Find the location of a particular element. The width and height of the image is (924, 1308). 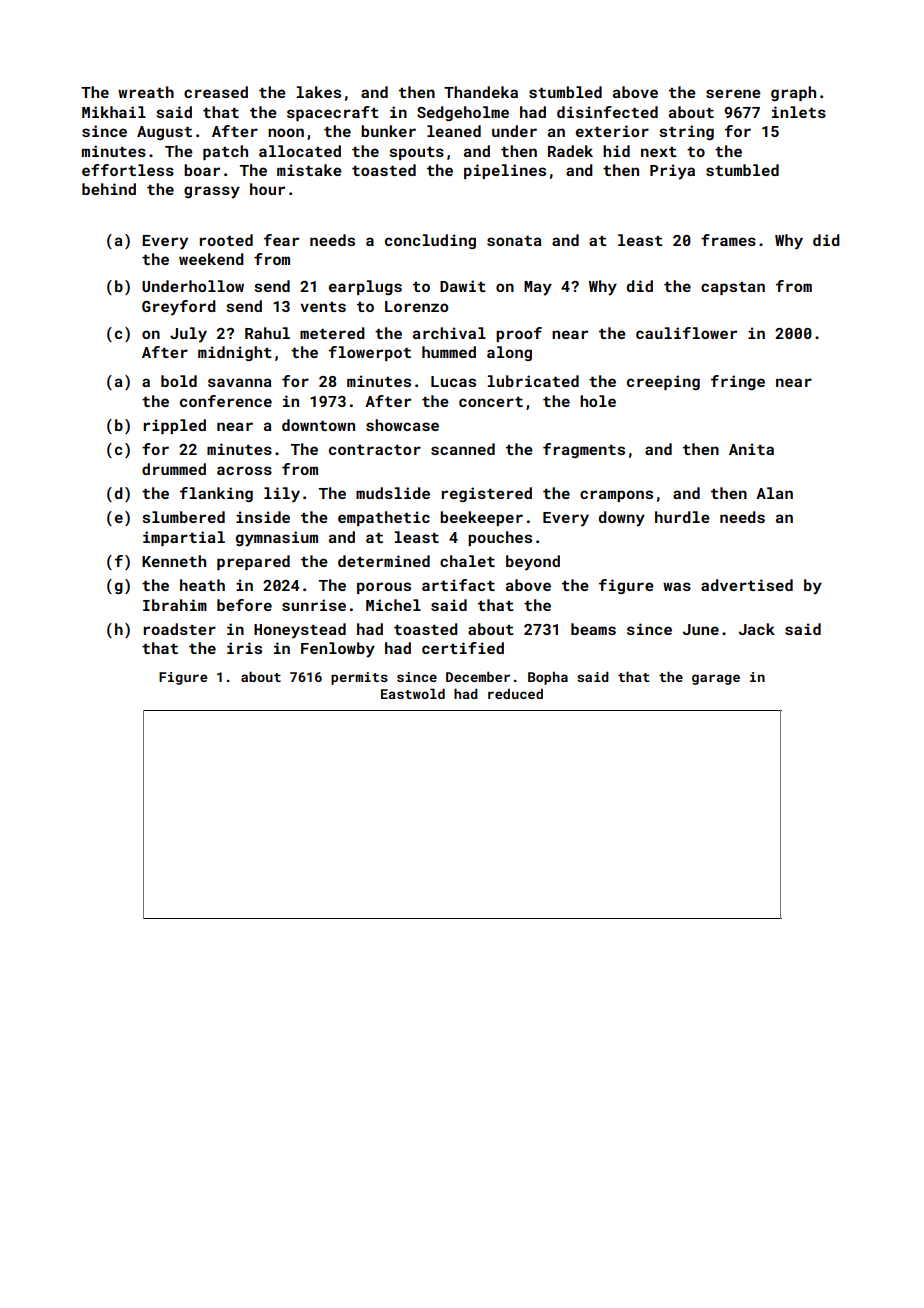

bold is located at coordinates (179, 381).
